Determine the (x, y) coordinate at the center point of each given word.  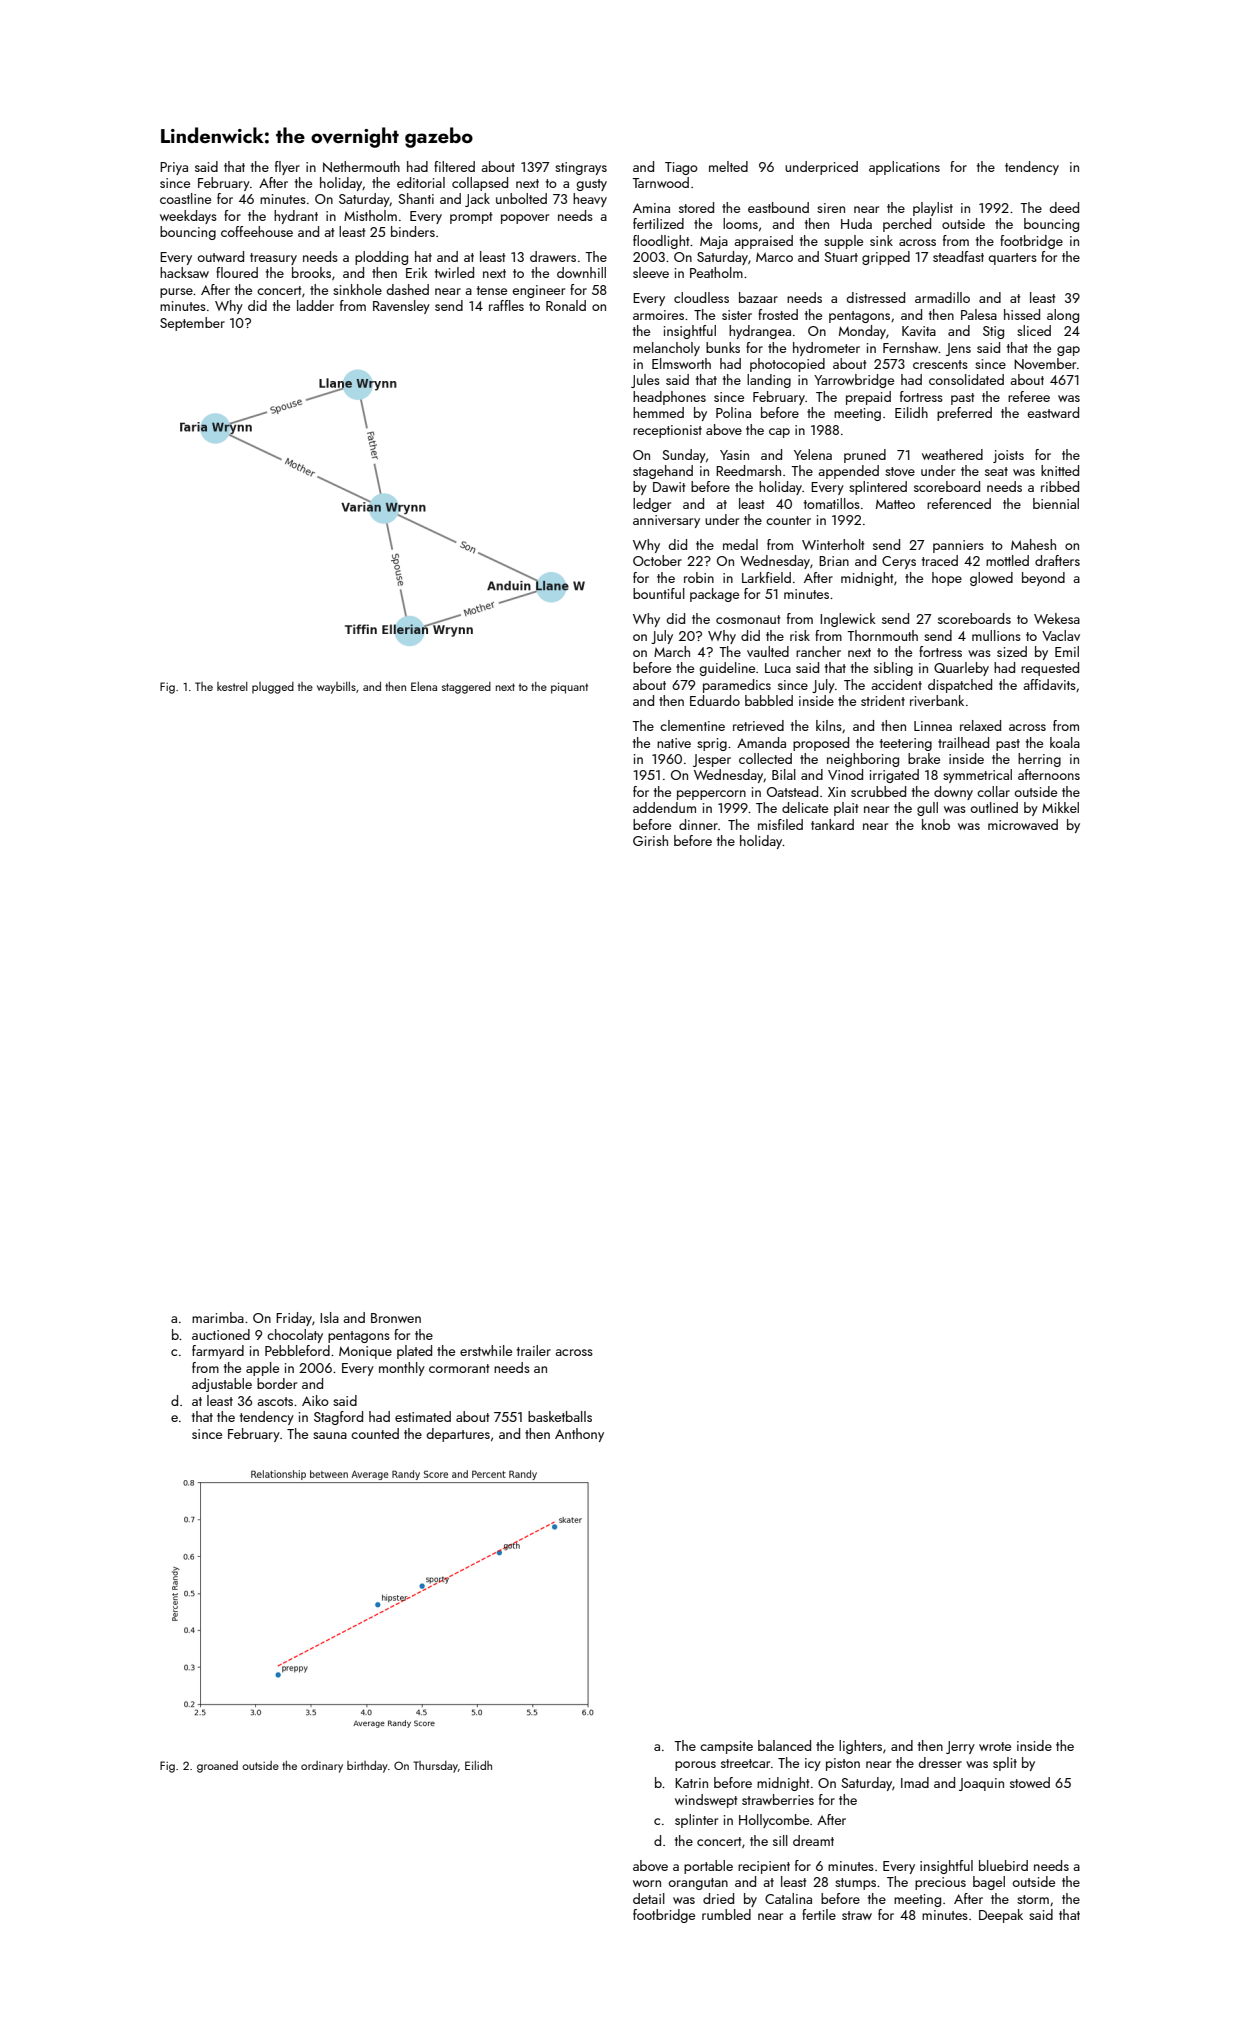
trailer (534, 1350)
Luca (778, 668)
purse (176, 293)
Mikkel (1060, 807)
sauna (330, 1435)
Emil (1067, 651)
